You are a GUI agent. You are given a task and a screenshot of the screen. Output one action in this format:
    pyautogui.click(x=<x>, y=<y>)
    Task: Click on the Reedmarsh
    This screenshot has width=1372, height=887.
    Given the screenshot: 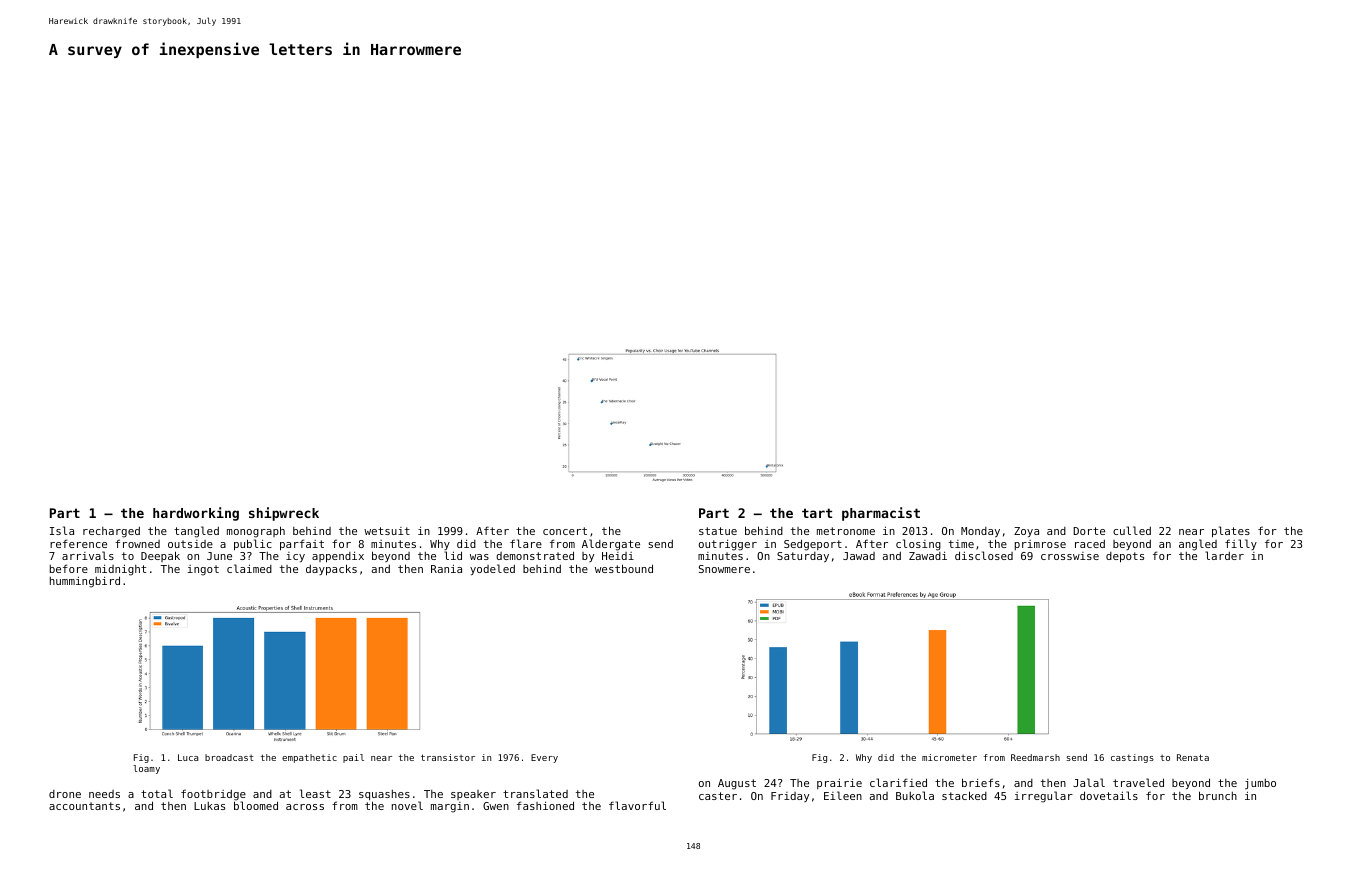 What is the action you would take?
    pyautogui.click(x=1035, y=757)
